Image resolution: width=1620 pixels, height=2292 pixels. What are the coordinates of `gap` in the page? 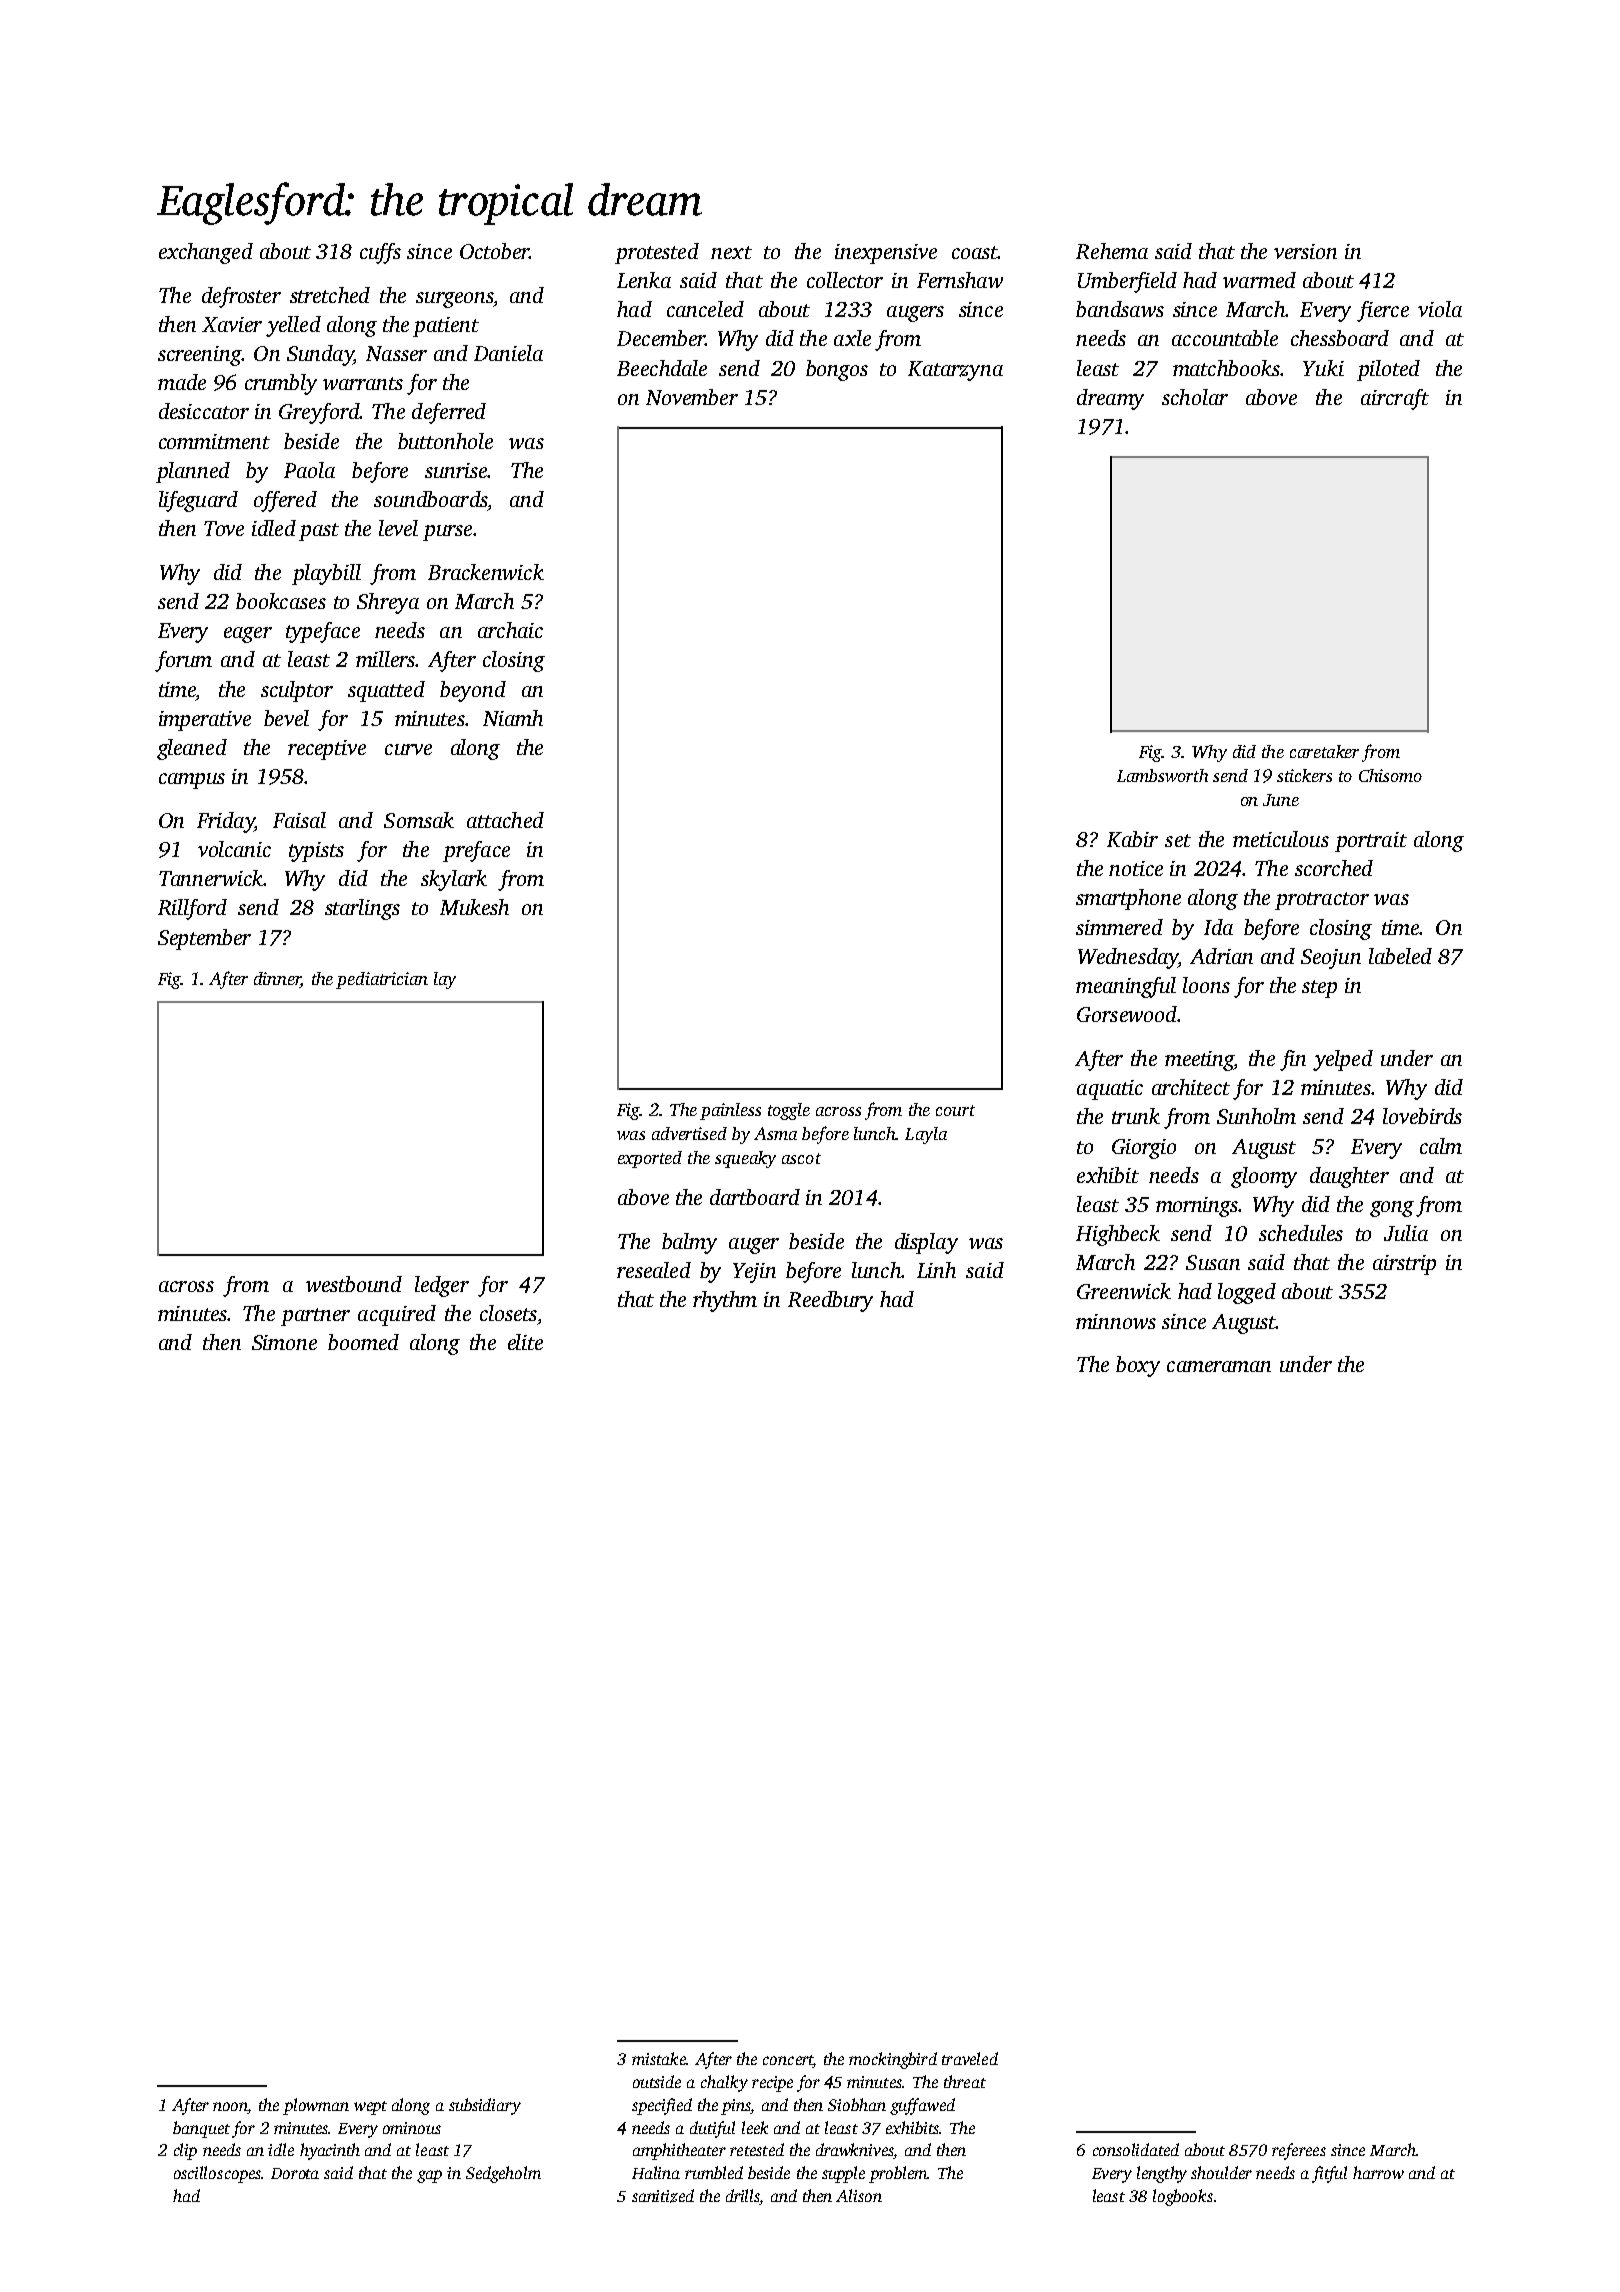 It's located at (429, 2176).
